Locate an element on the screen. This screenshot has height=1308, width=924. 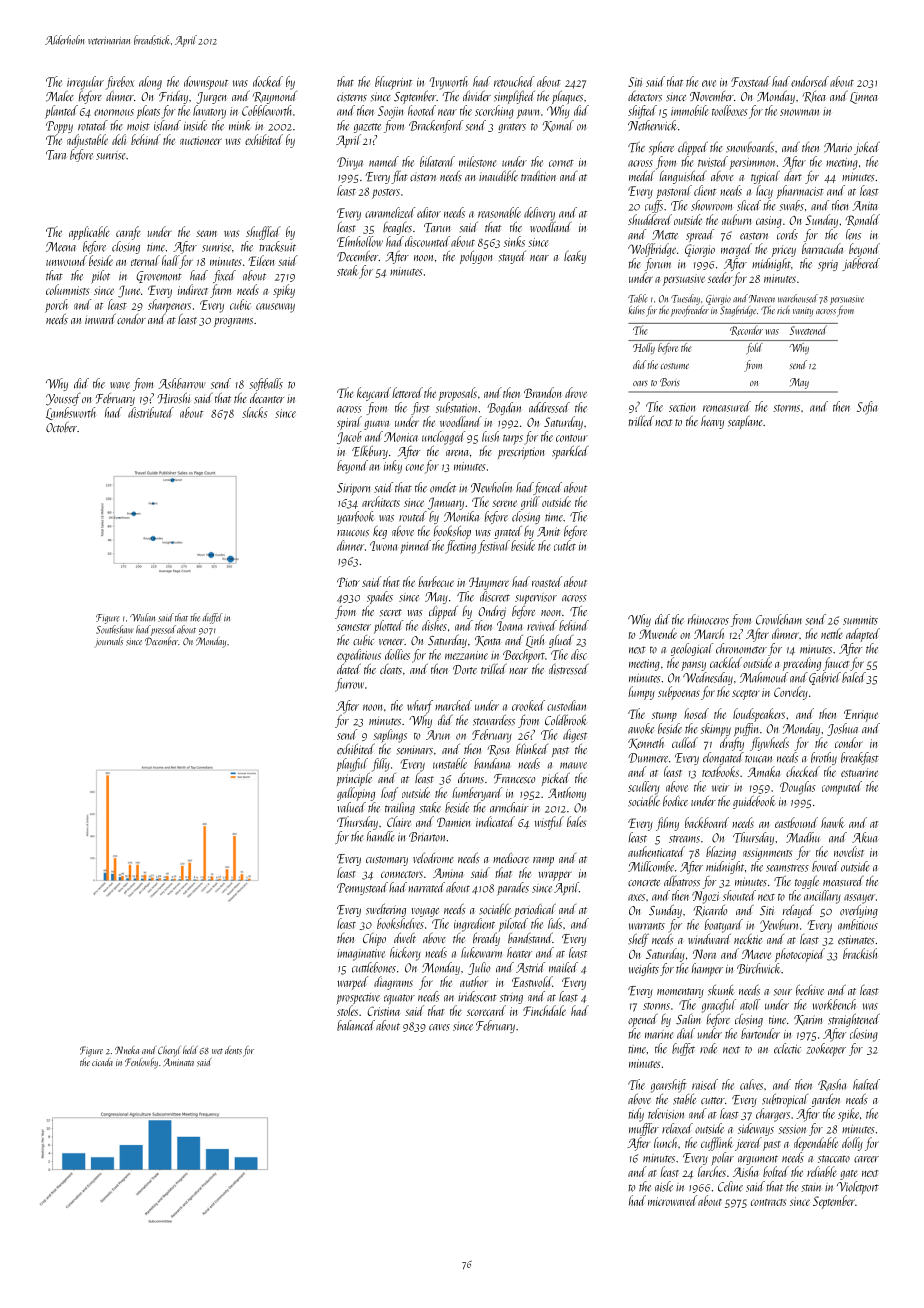
downspout is located at coordinates (206, 83).
